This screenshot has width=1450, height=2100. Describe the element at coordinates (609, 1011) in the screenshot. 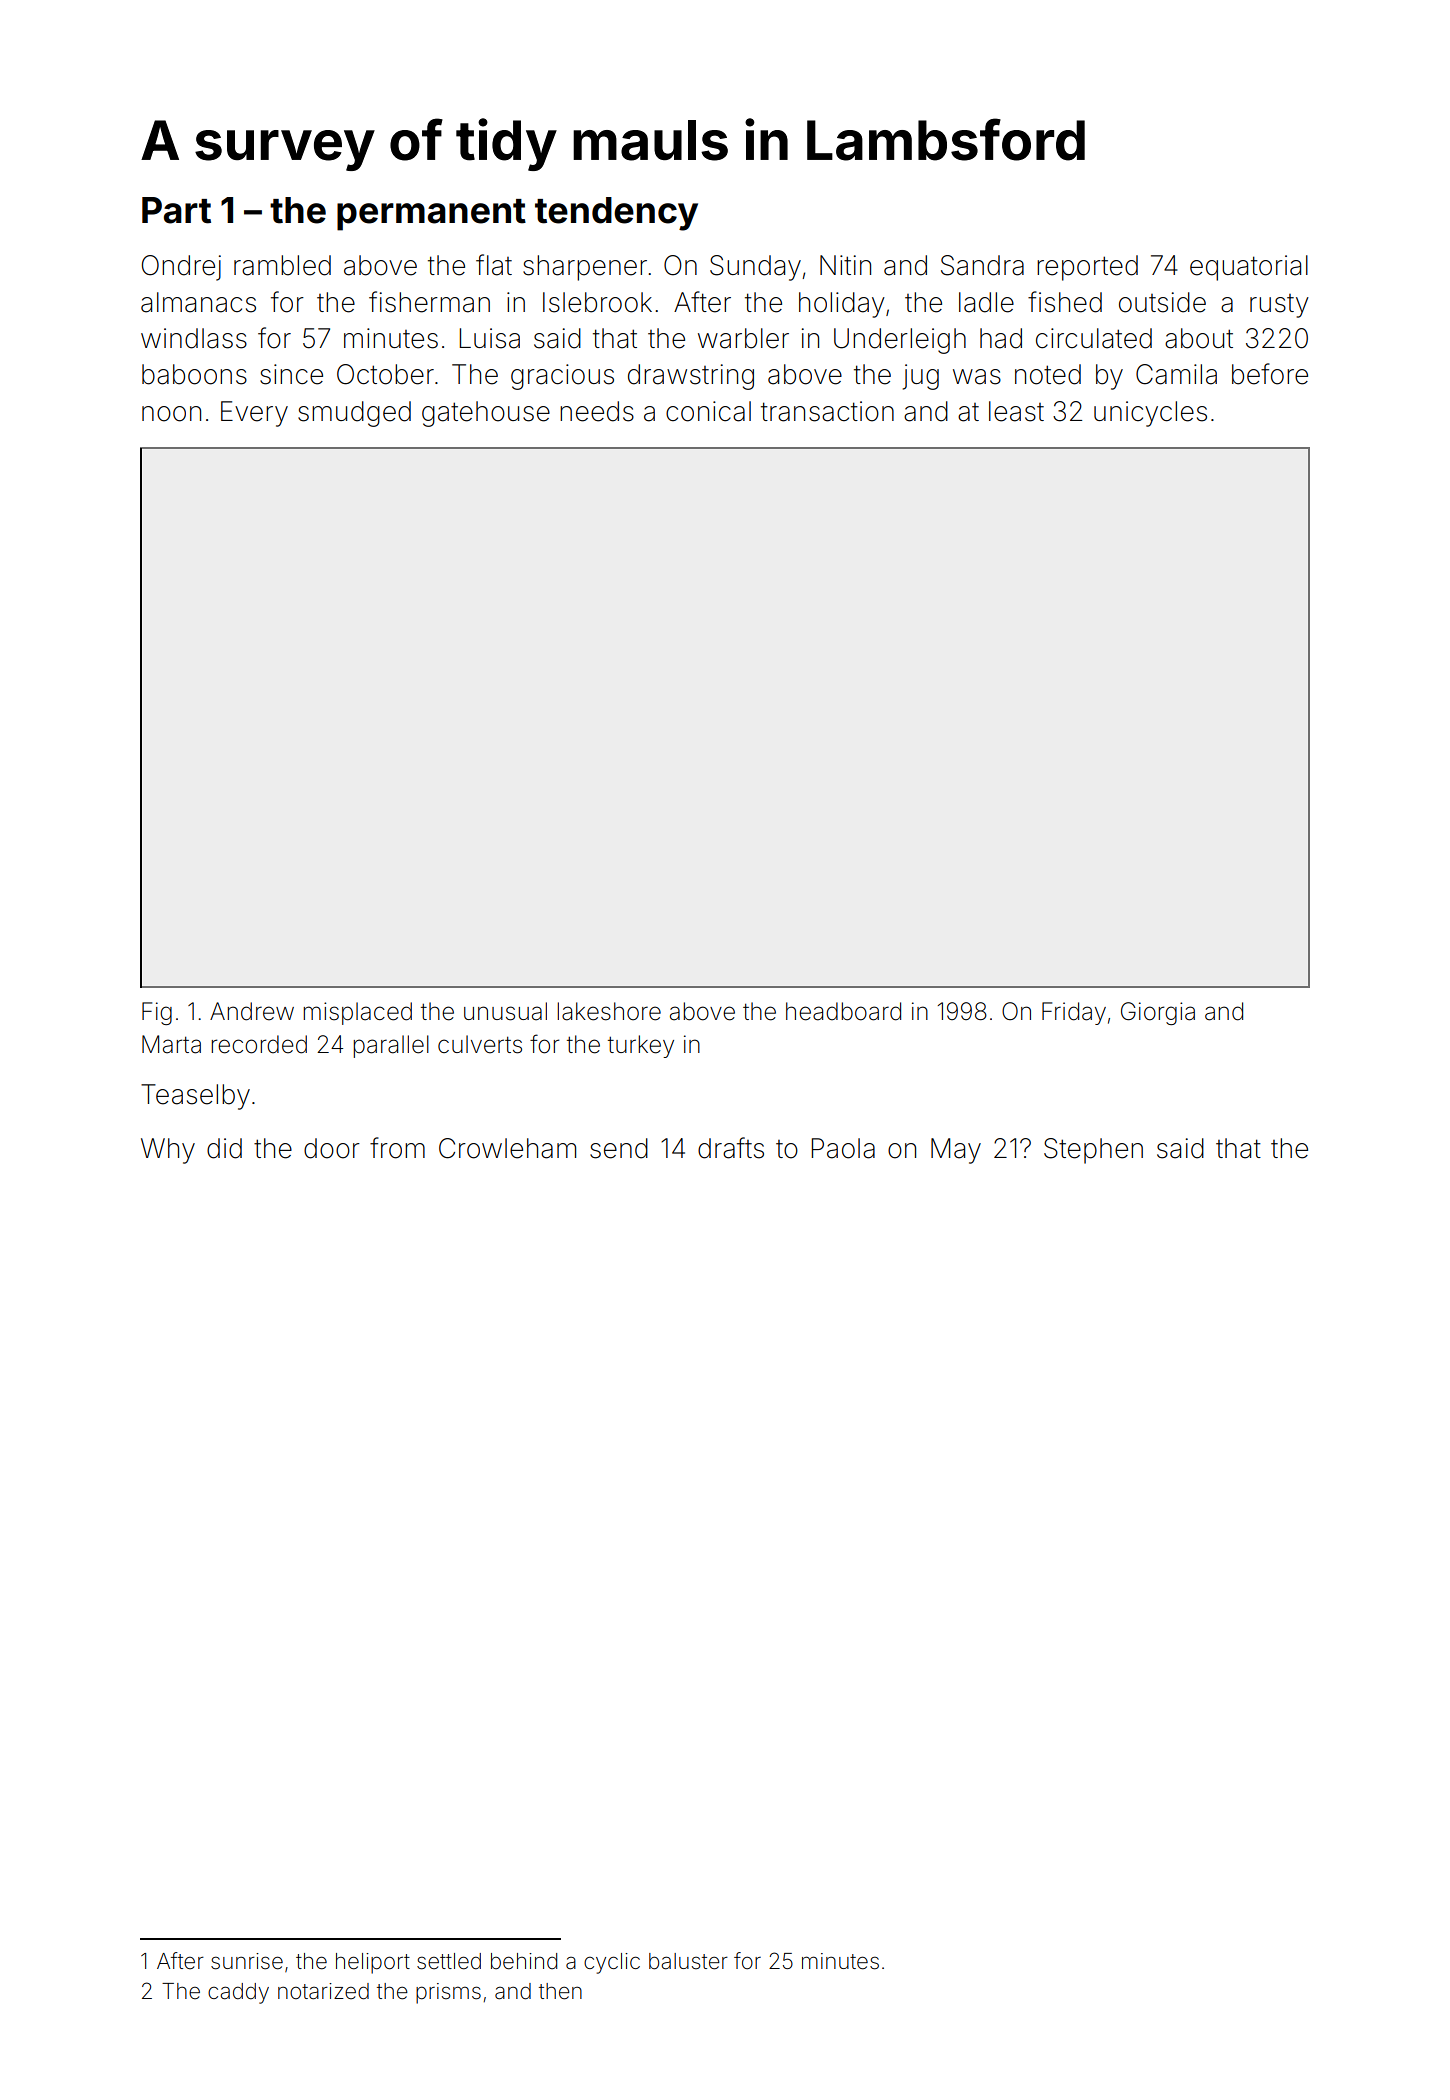

I see `lakeshore` at that location.
